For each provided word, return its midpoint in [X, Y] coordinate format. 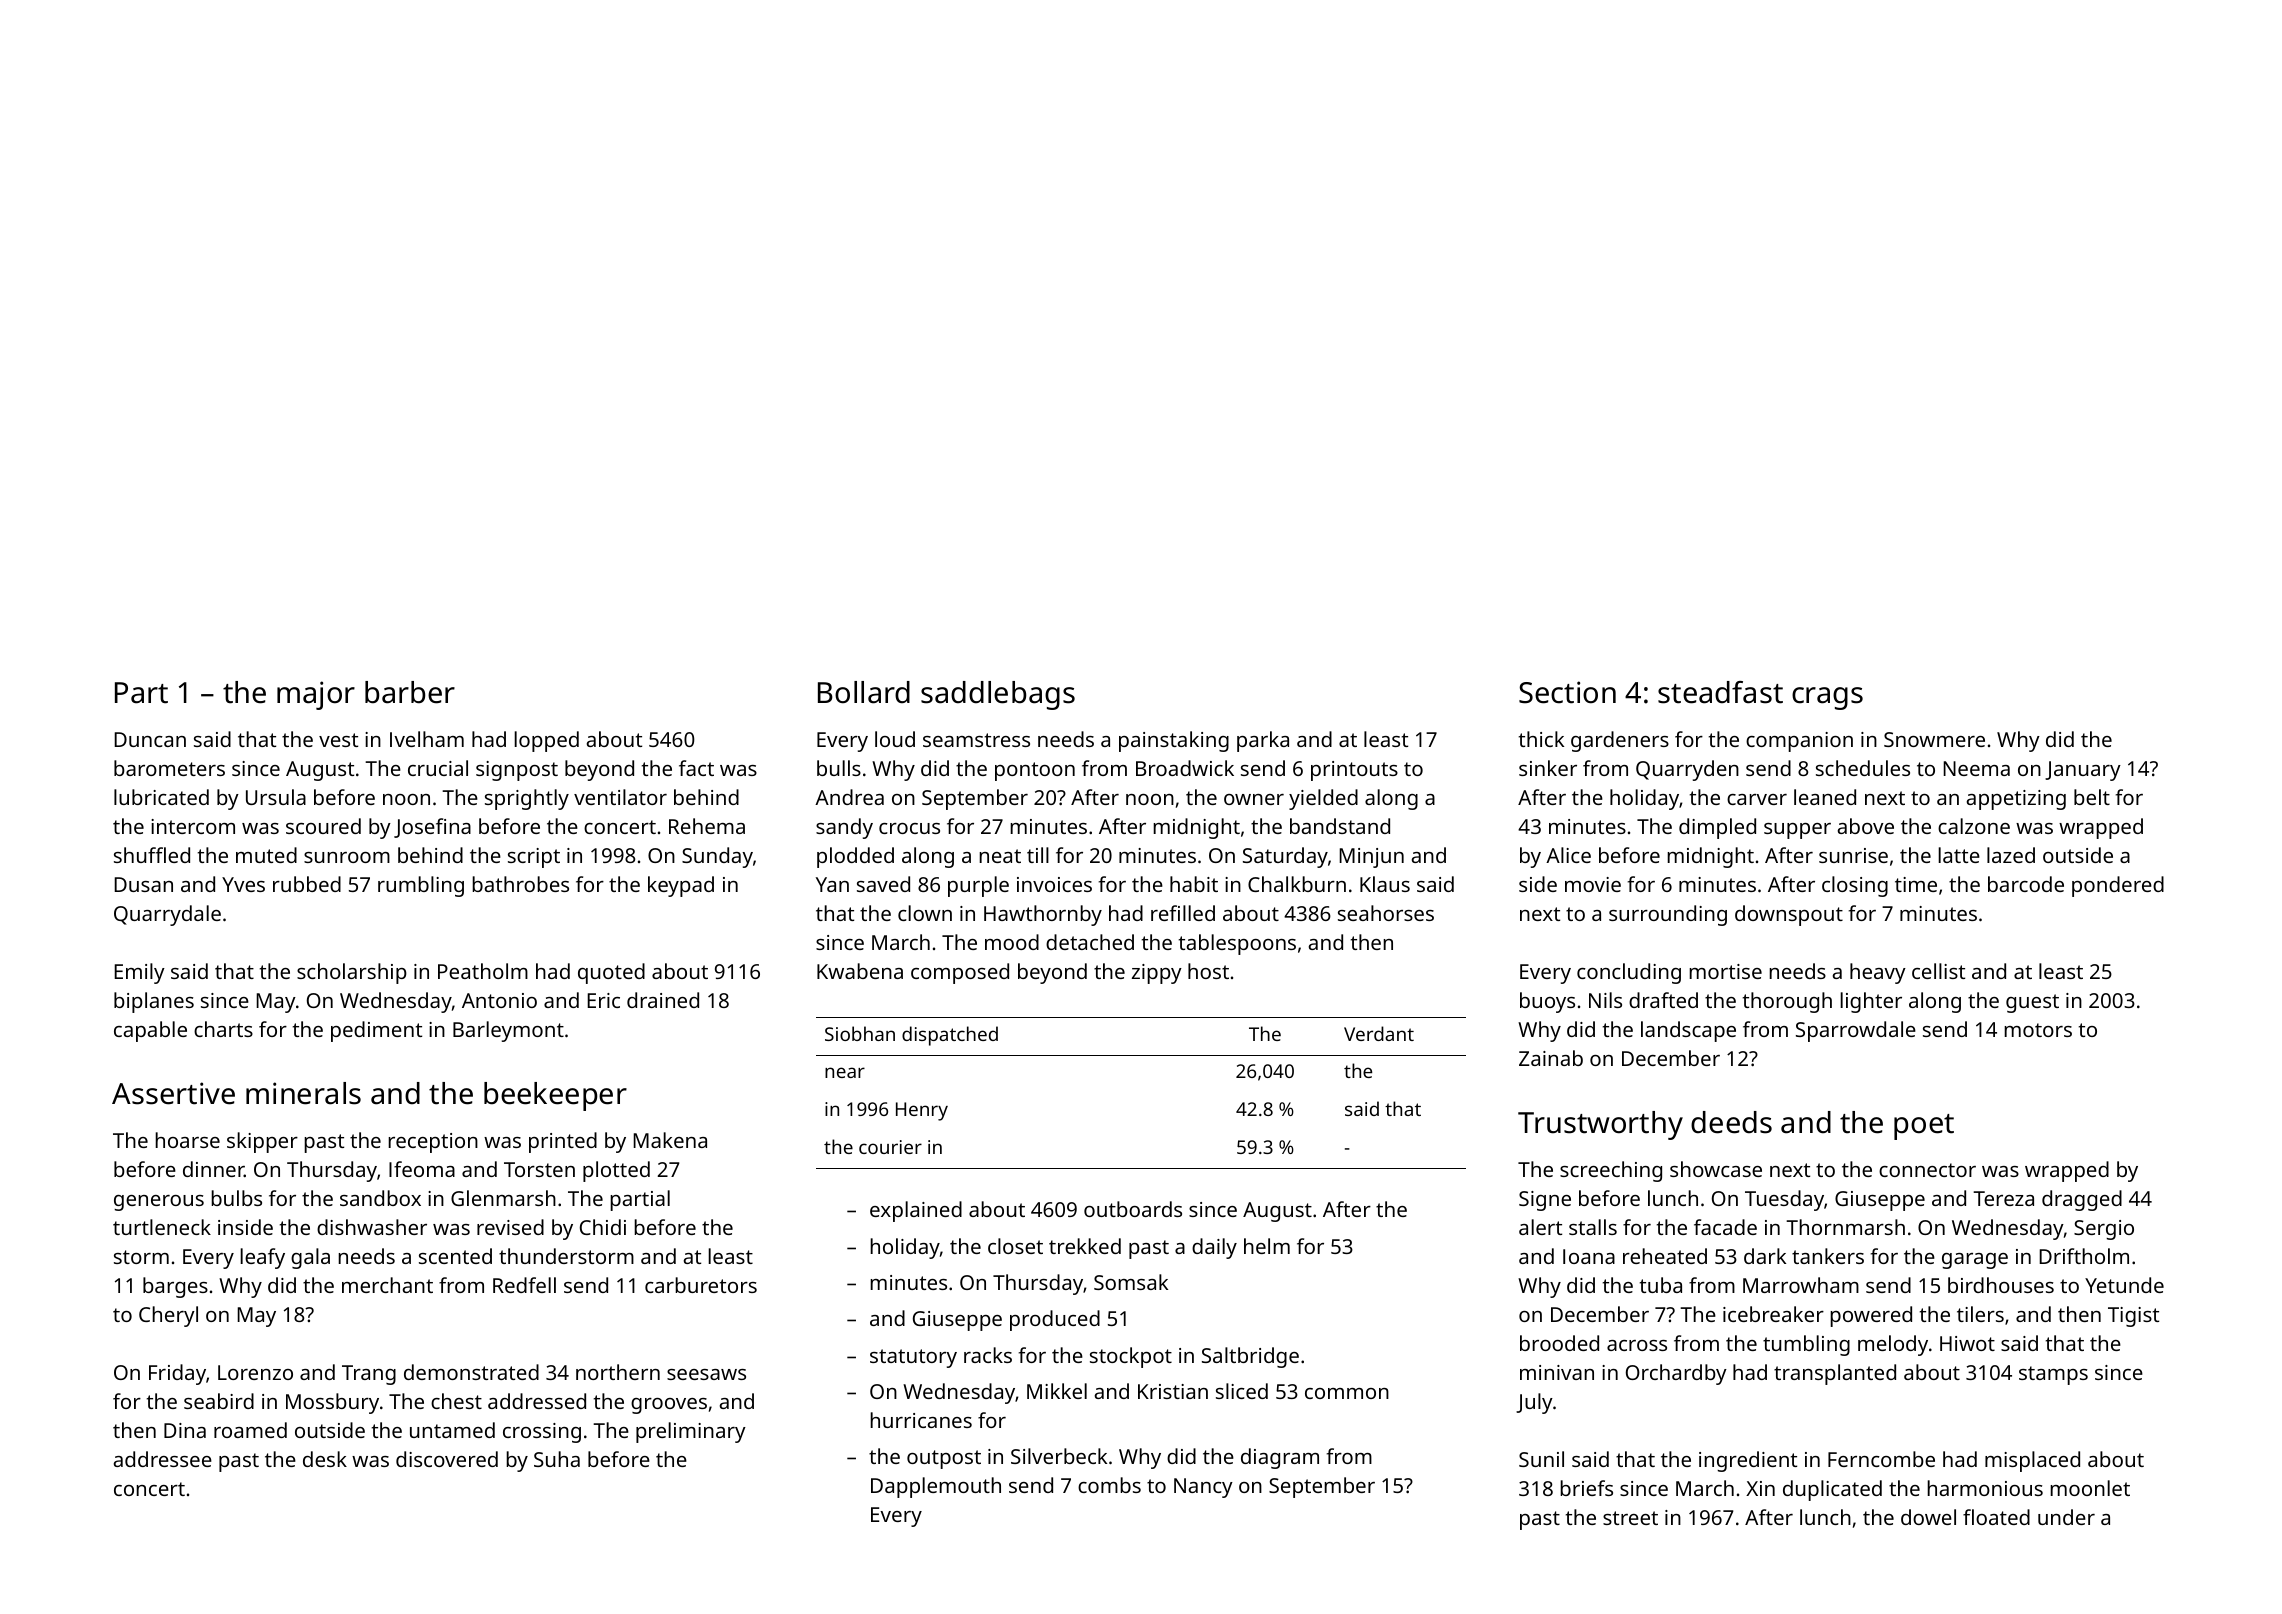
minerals [303, 1093]
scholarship [352, 973]
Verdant [1379, 1033]
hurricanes [921, 1420]
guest [2032, 1003]
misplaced [2032, 1461]
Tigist [2133, 1317]
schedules [1863, 768]
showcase [1716, 1169]
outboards [1133, 1209]
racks [988, 1355]
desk [325, 1459]
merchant [387, 1285]
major [316, 695]
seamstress [976, 740]
